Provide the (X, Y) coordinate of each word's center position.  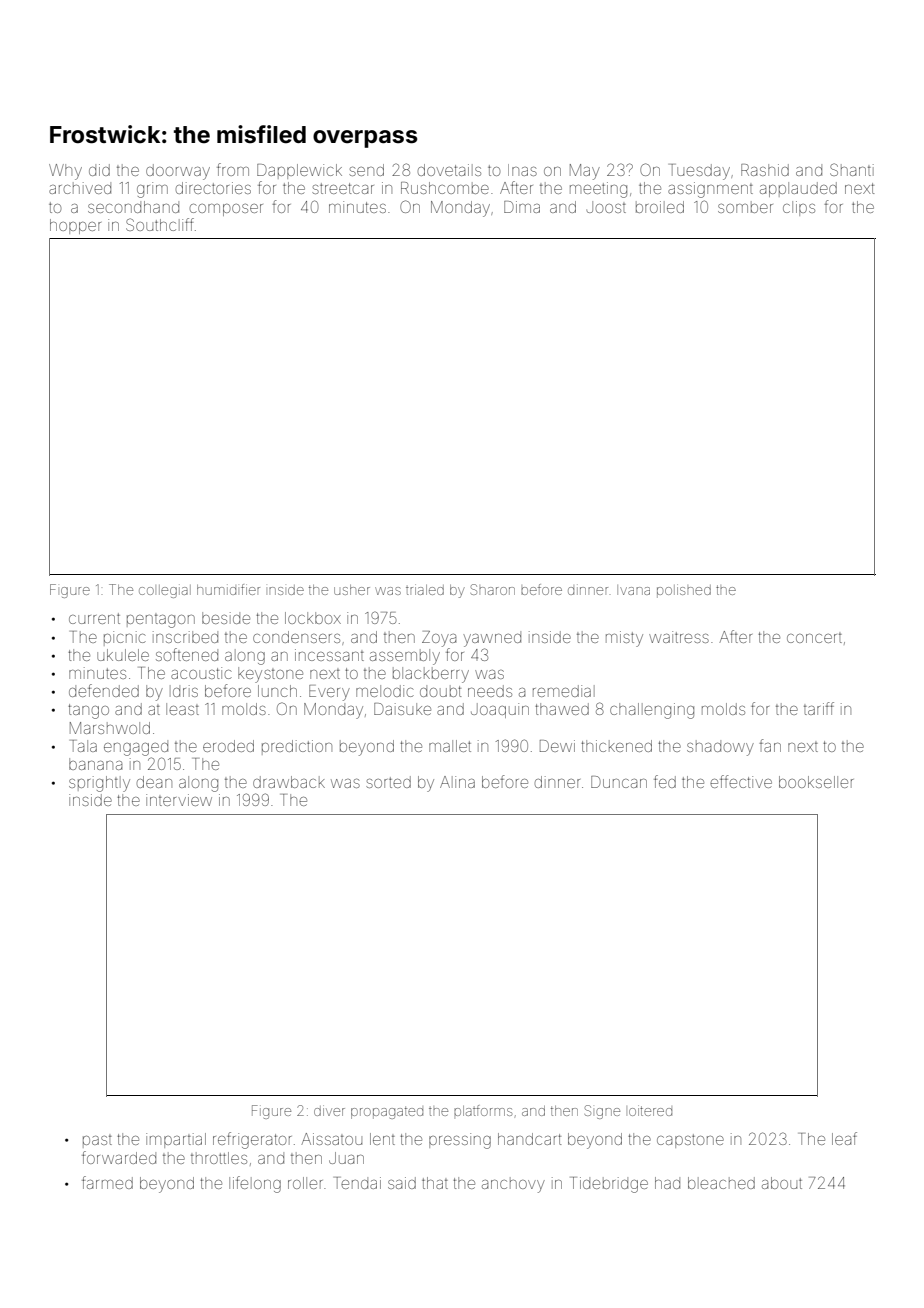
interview (179, 800)
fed (665, 781)
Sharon (493, 589)
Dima (522, 207)
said (402, 1183)
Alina (457, 782)
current (94, 618)
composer (226, 210)
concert (814, 638)
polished (684, 591)
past (97, 1141)
